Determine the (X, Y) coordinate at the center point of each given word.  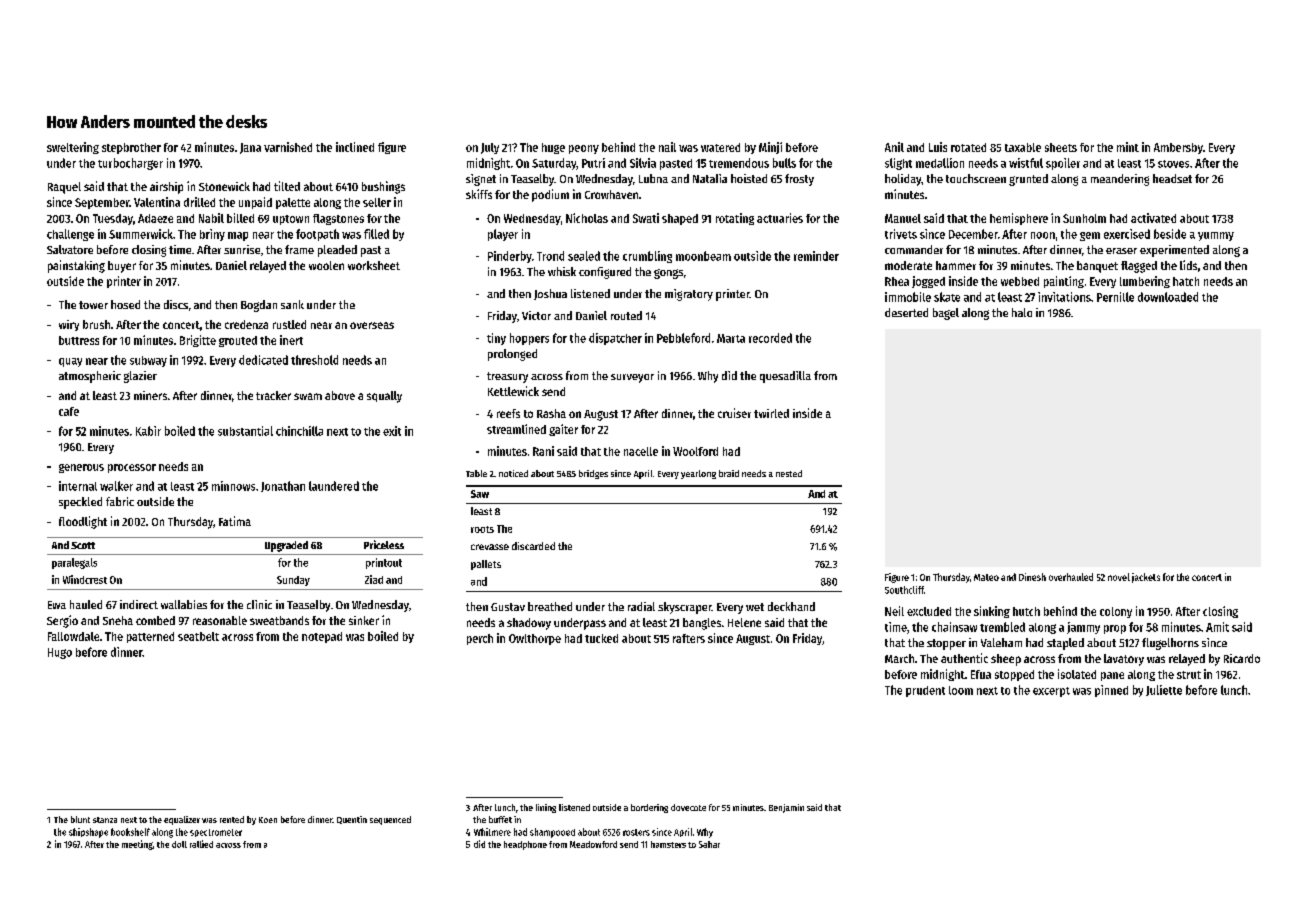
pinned (1111, 691)
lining (546, 808)
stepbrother (131, 148)
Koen (268, 820)
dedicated (263, 360)
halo (1022, 312)
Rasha (551, 413)
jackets (1146, 578)
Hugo (60, 653)
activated (1153, 218)
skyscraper (685, 608)
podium (550, 195)
